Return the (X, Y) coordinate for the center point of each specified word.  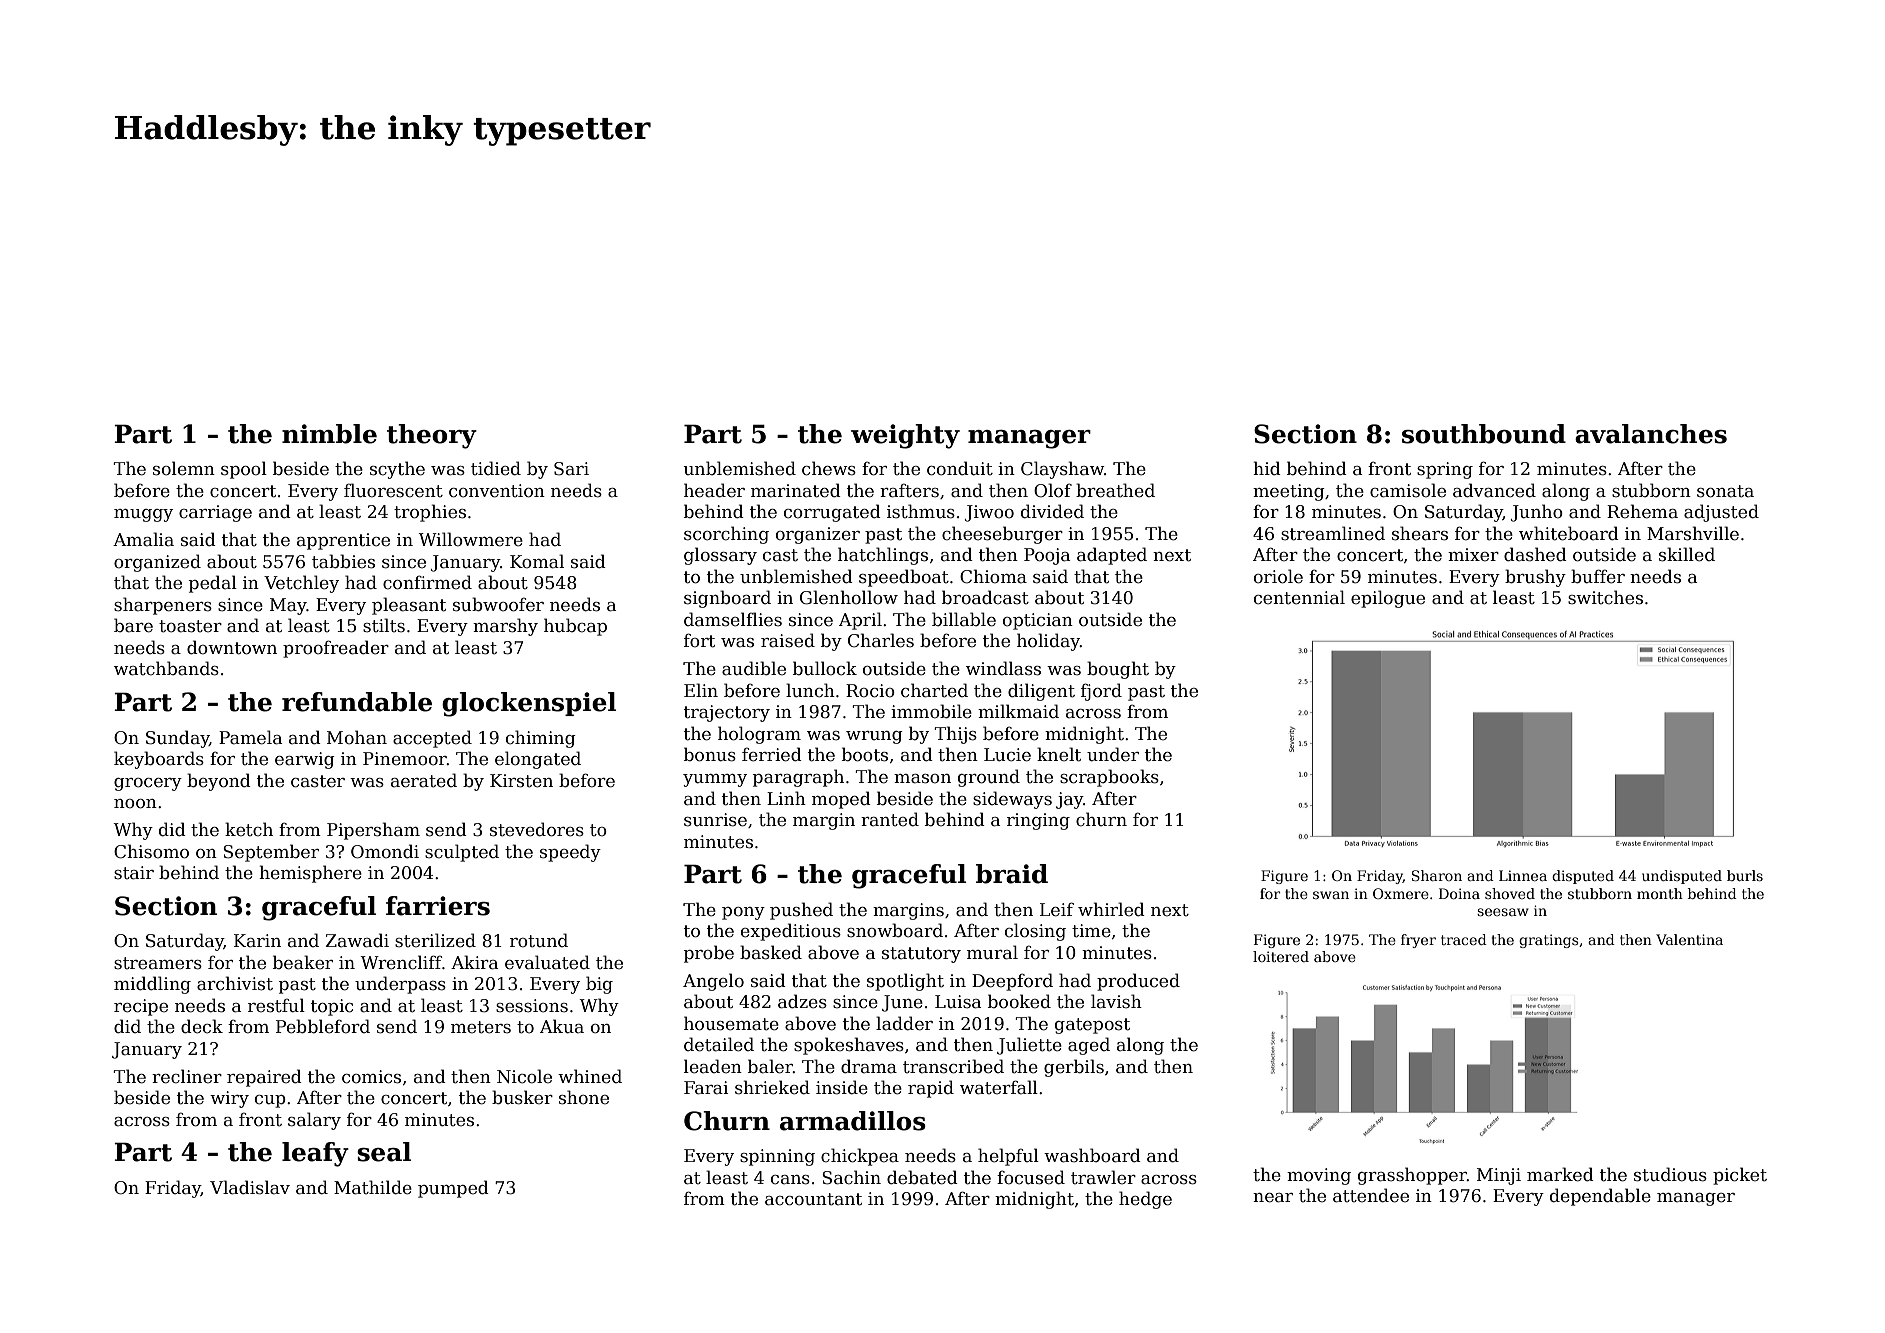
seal (384, 1152)
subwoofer (498, 604)
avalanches (1651, 434)
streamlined (1333, 533)
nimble (329, 434)
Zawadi (357, 940)
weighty (905, 436)
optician (1038, 621)
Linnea (1523, 875)
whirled (1111, 909)
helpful (1008, 1157)
